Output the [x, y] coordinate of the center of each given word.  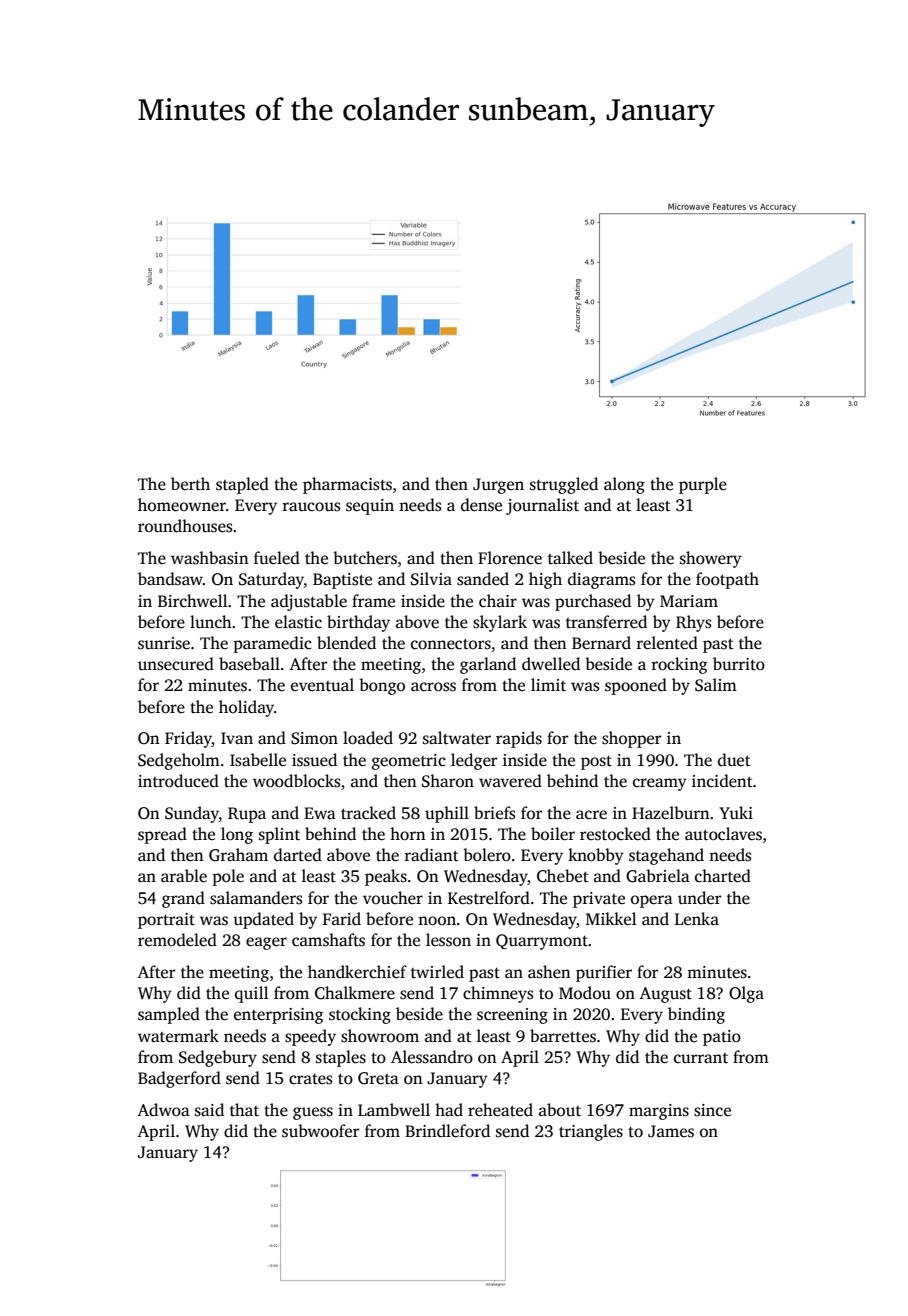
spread [162, 835]
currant [701, 1058]
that [244, 1109]
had [449, 1110]
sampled [169, 1015]
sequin [370, 507]
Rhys [693, 623]
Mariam [689, 601]
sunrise [164, 643]
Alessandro [432, 1057]
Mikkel [611, 918]
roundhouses [185, 526]
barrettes [563, 1036]
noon [437, 921]
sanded [483, 579]
